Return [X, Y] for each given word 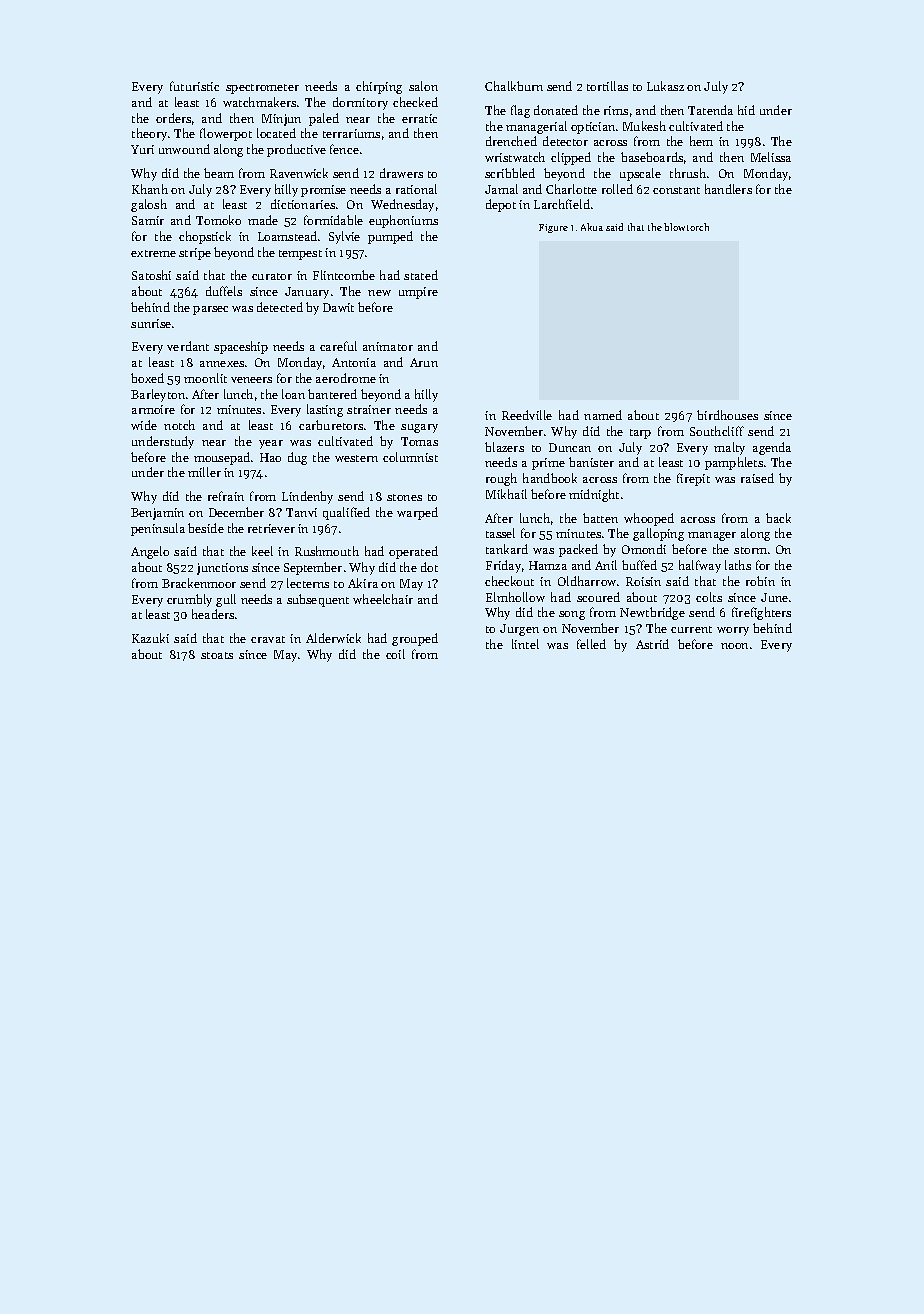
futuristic [194, 86]
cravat [268, 639]
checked [415, 102]
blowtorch [686, 227]
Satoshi [151, 275]
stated [421, 275]
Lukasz [665, 86]
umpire [418, 293]
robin [760, 581]
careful [338, 346]
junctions [222, 569]
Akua [592, 227]
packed [578, 550]
